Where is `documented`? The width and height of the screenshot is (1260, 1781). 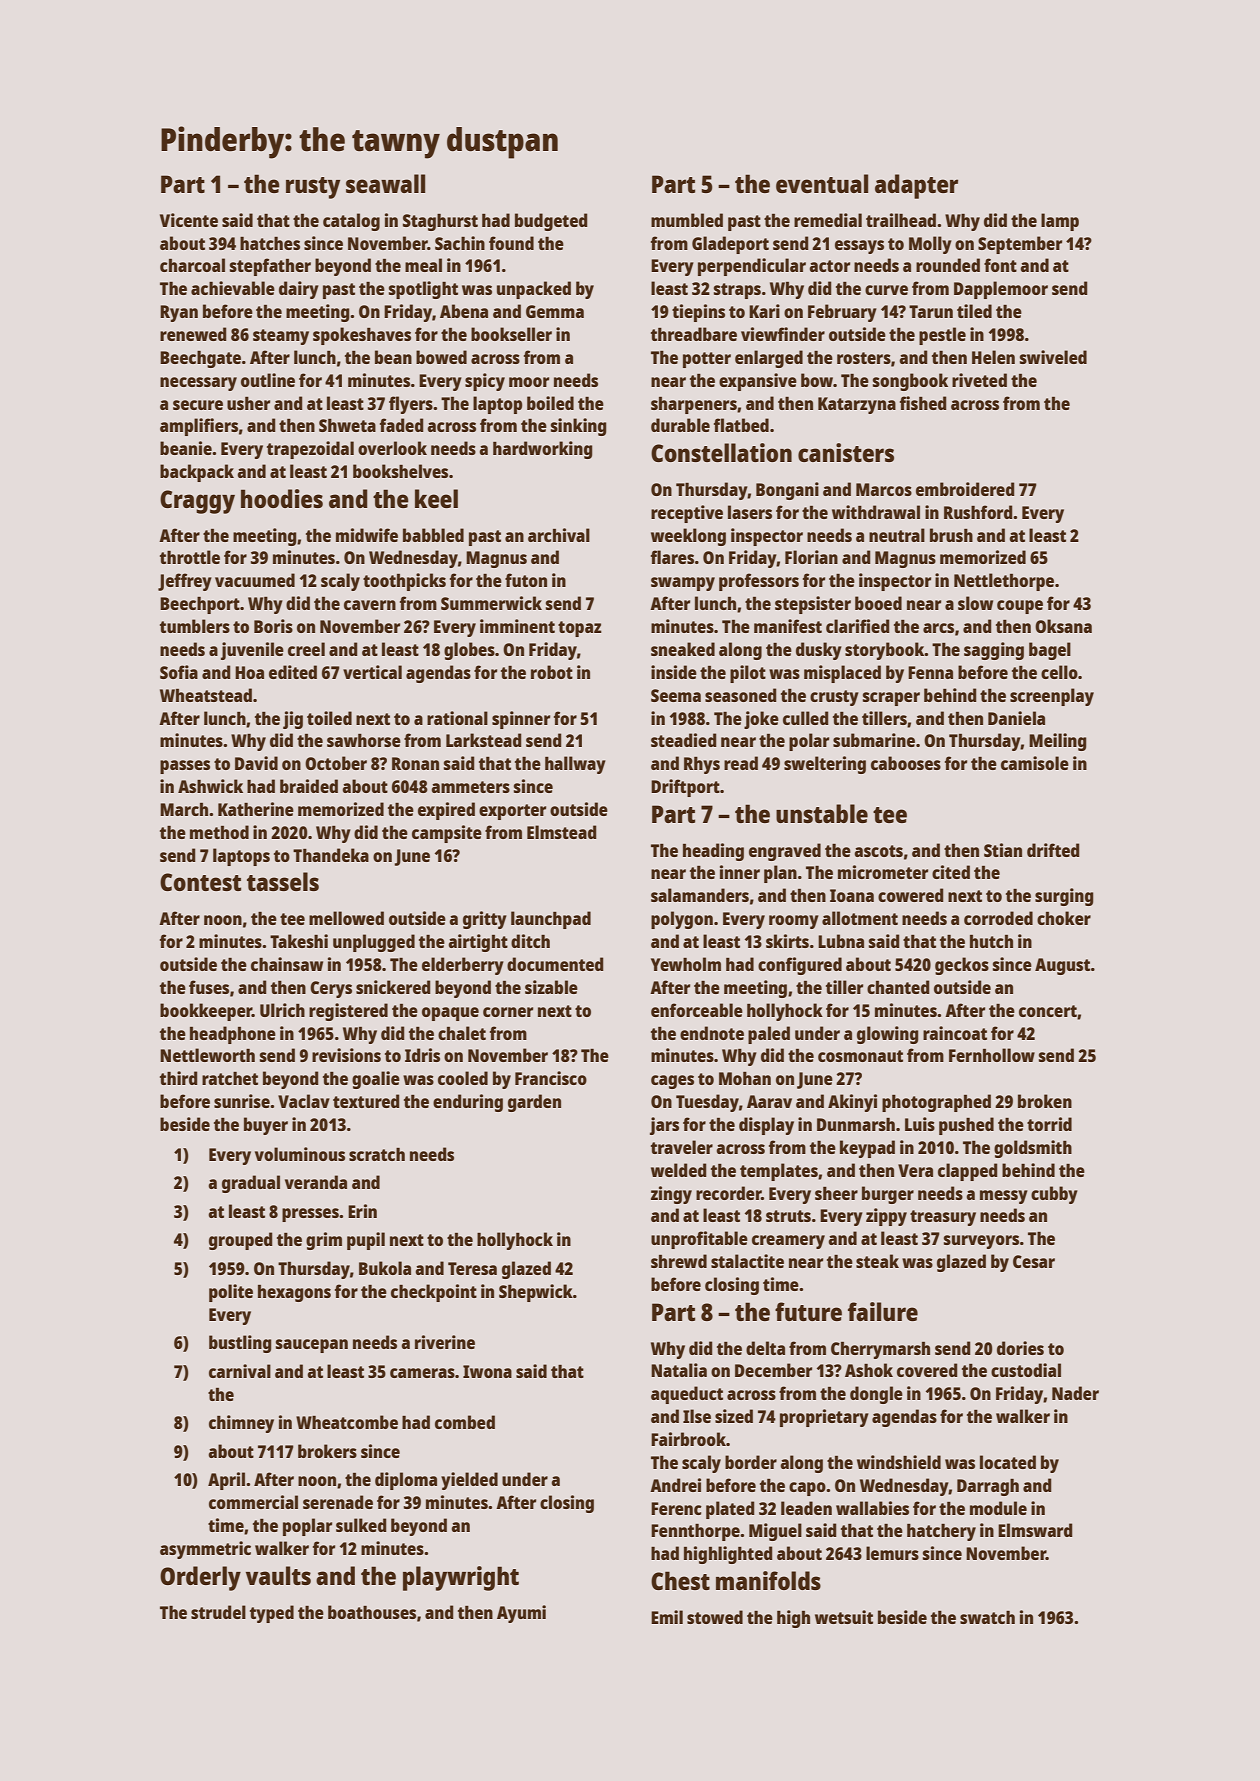
documented is located at coordinates (555, 964).
